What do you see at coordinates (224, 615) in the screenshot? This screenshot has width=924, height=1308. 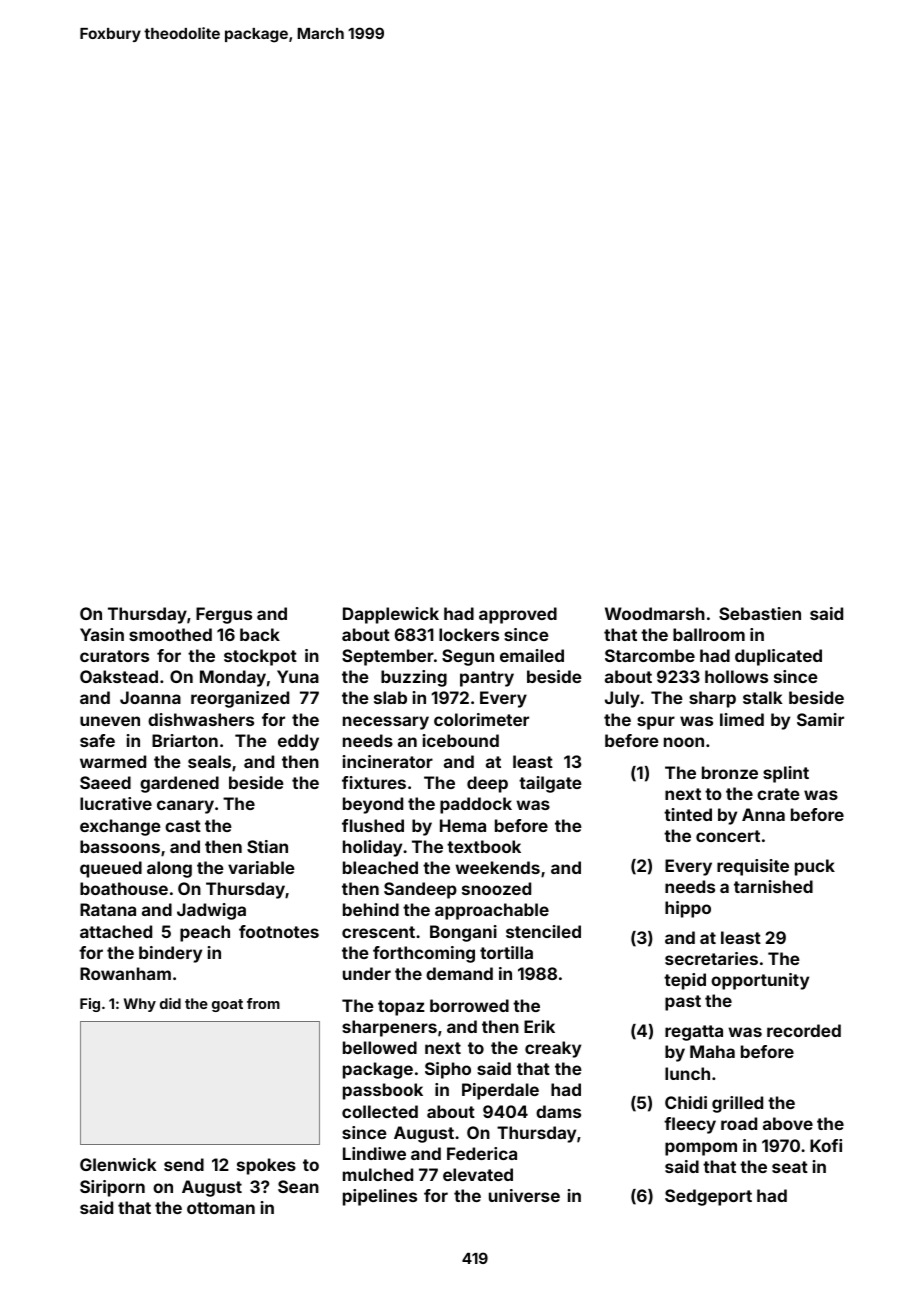 I see `Fergus` at bounding box center [224, 615].
